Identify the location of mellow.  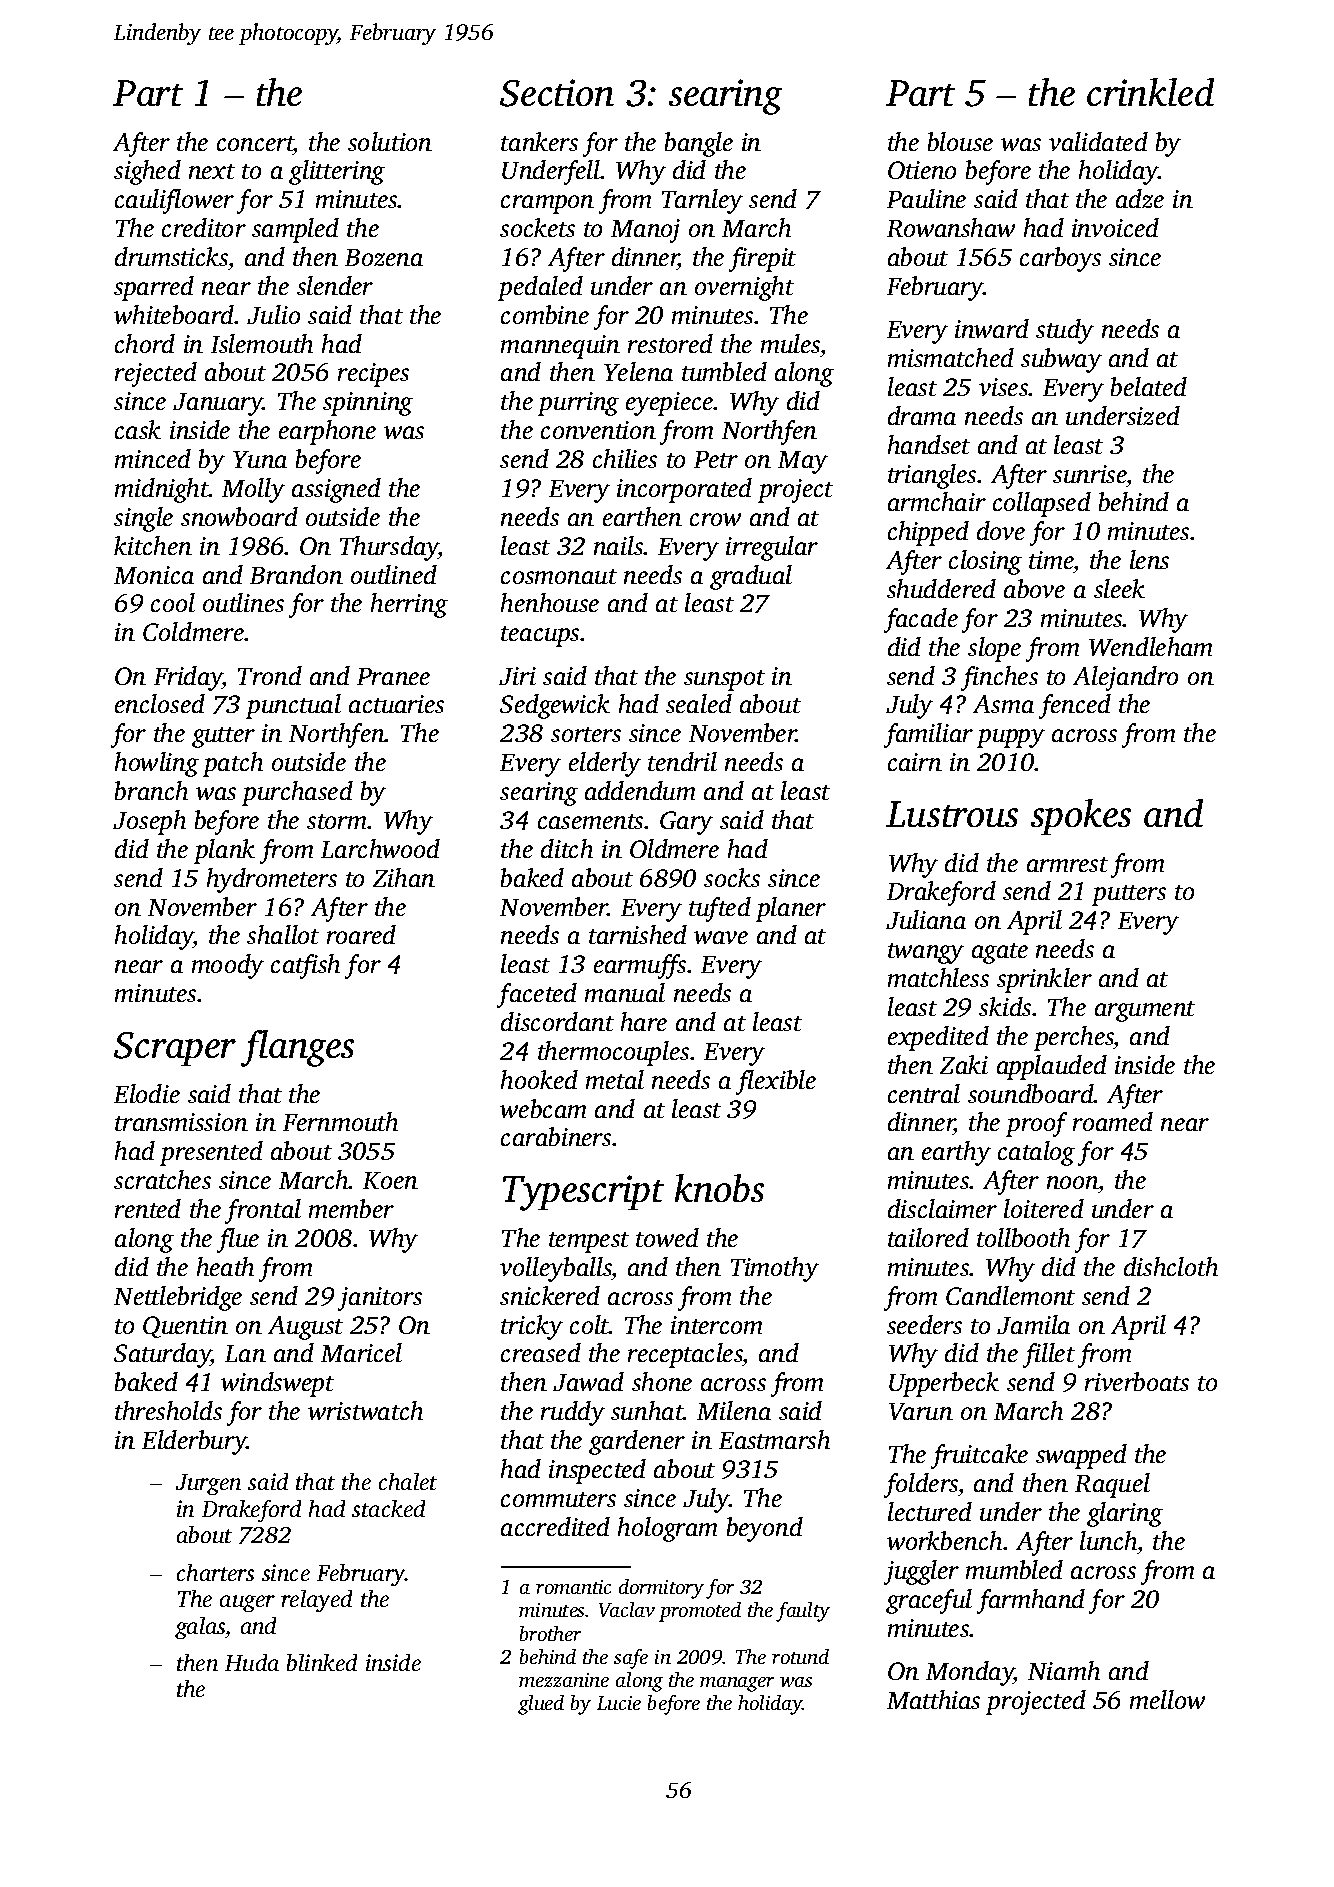
(1167, 1699).
